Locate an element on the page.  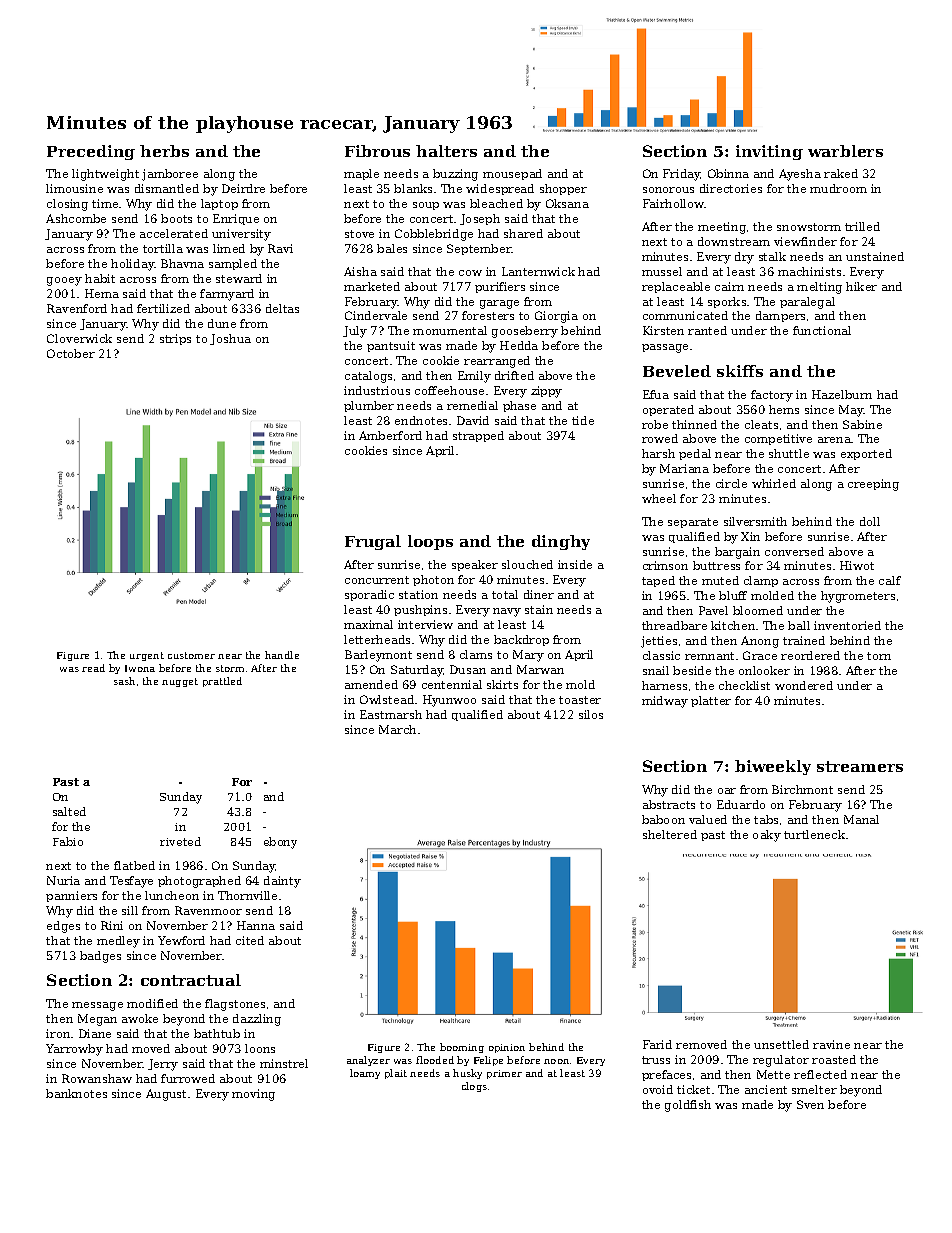
mousepad is located at coordinates (512, 174).
